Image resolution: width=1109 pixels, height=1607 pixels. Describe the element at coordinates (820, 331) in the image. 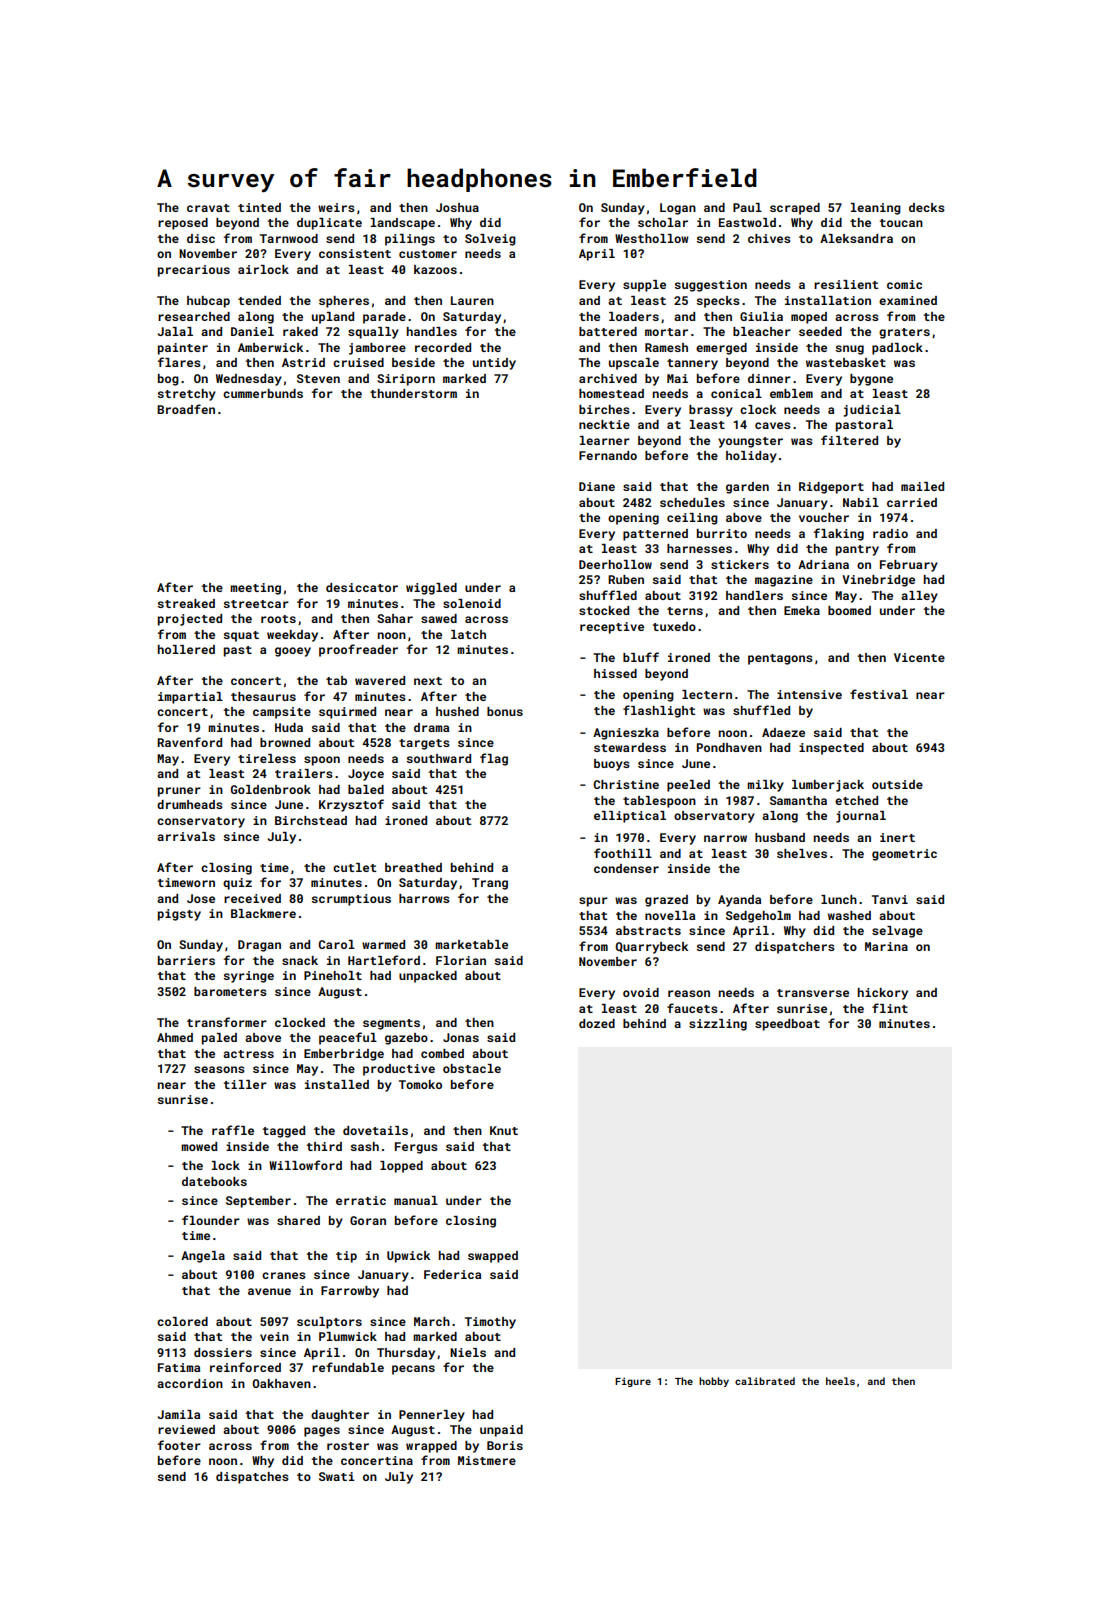

I see `seeded` at that location.
